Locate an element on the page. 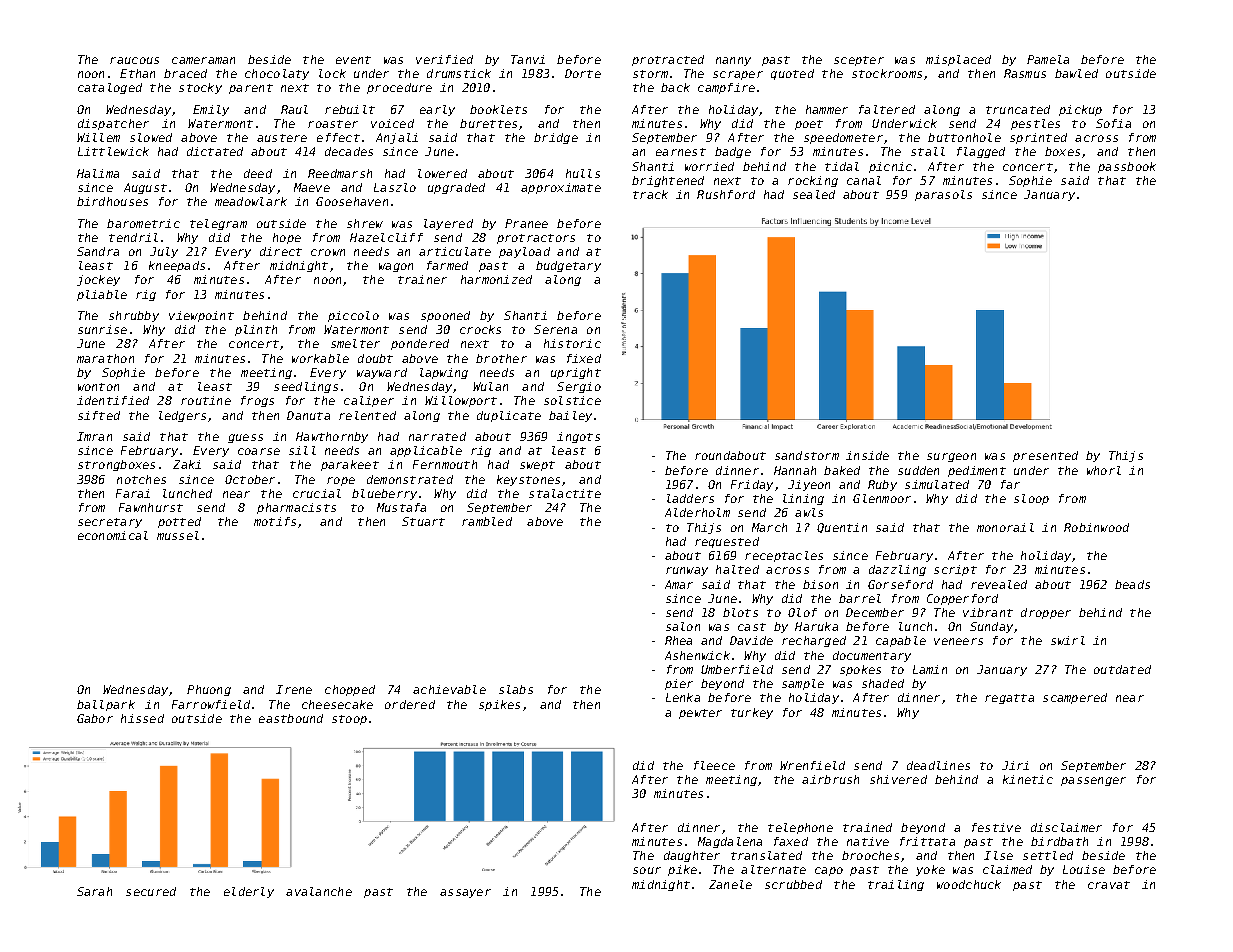 This document has height=952, width=1233. hissed is located at coordinates (142, 718).
